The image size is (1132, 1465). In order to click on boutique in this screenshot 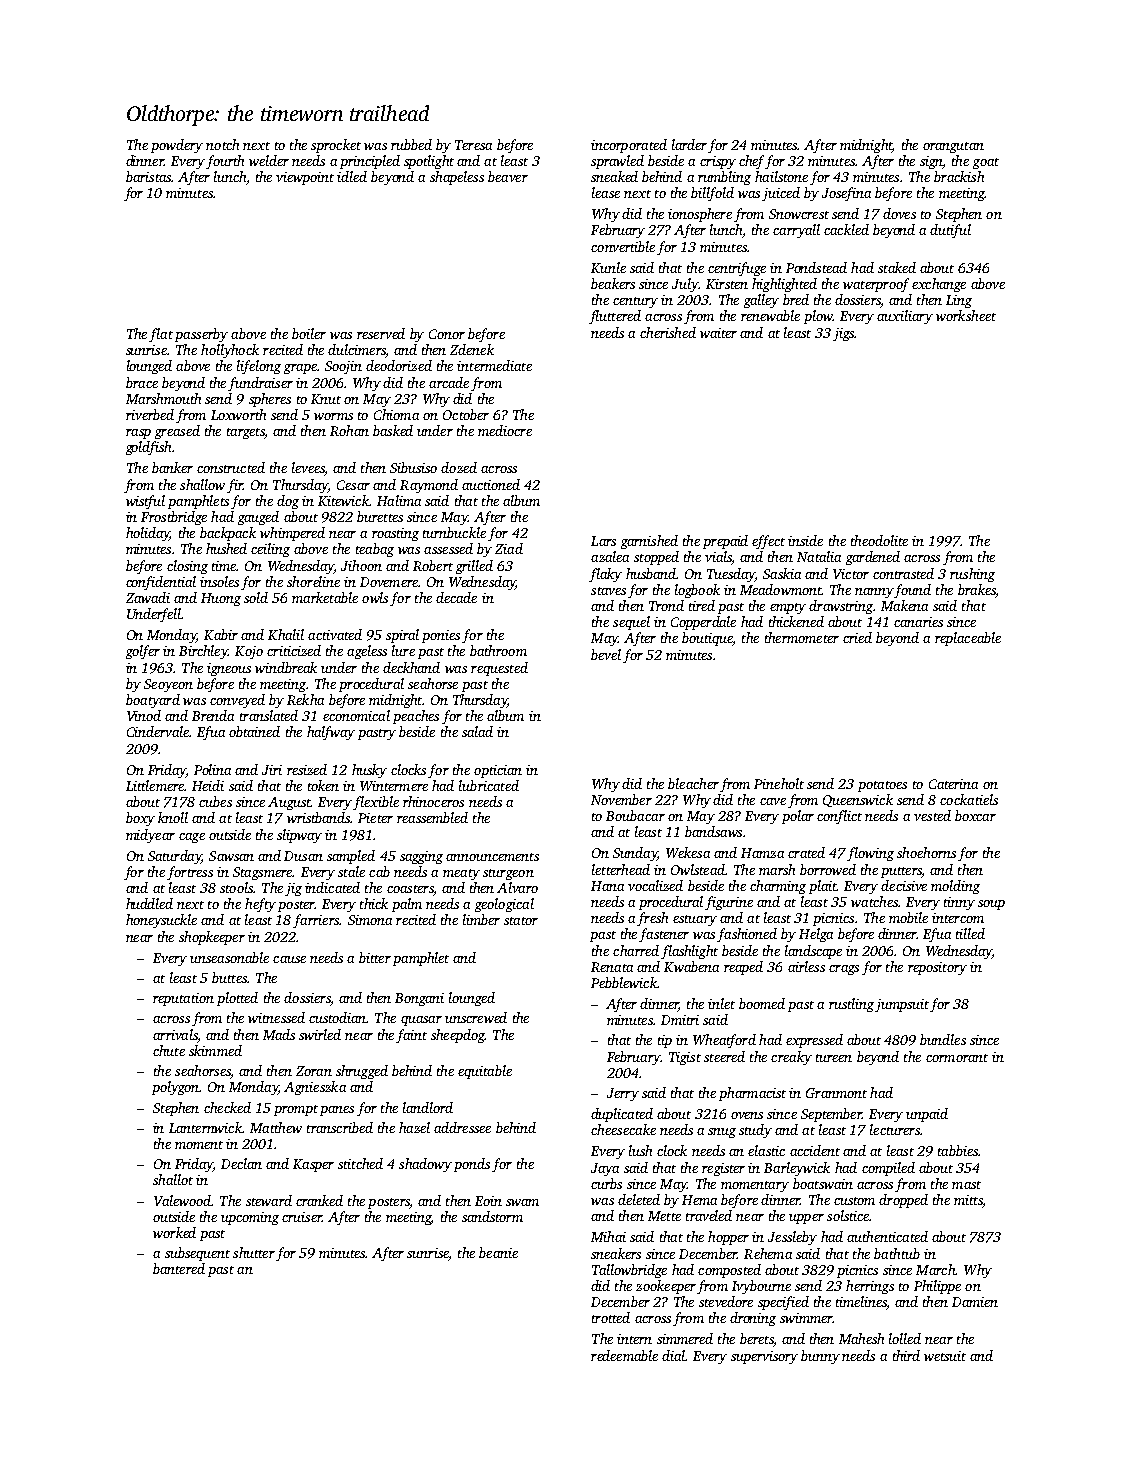, I will do `click(707, 639)`.
